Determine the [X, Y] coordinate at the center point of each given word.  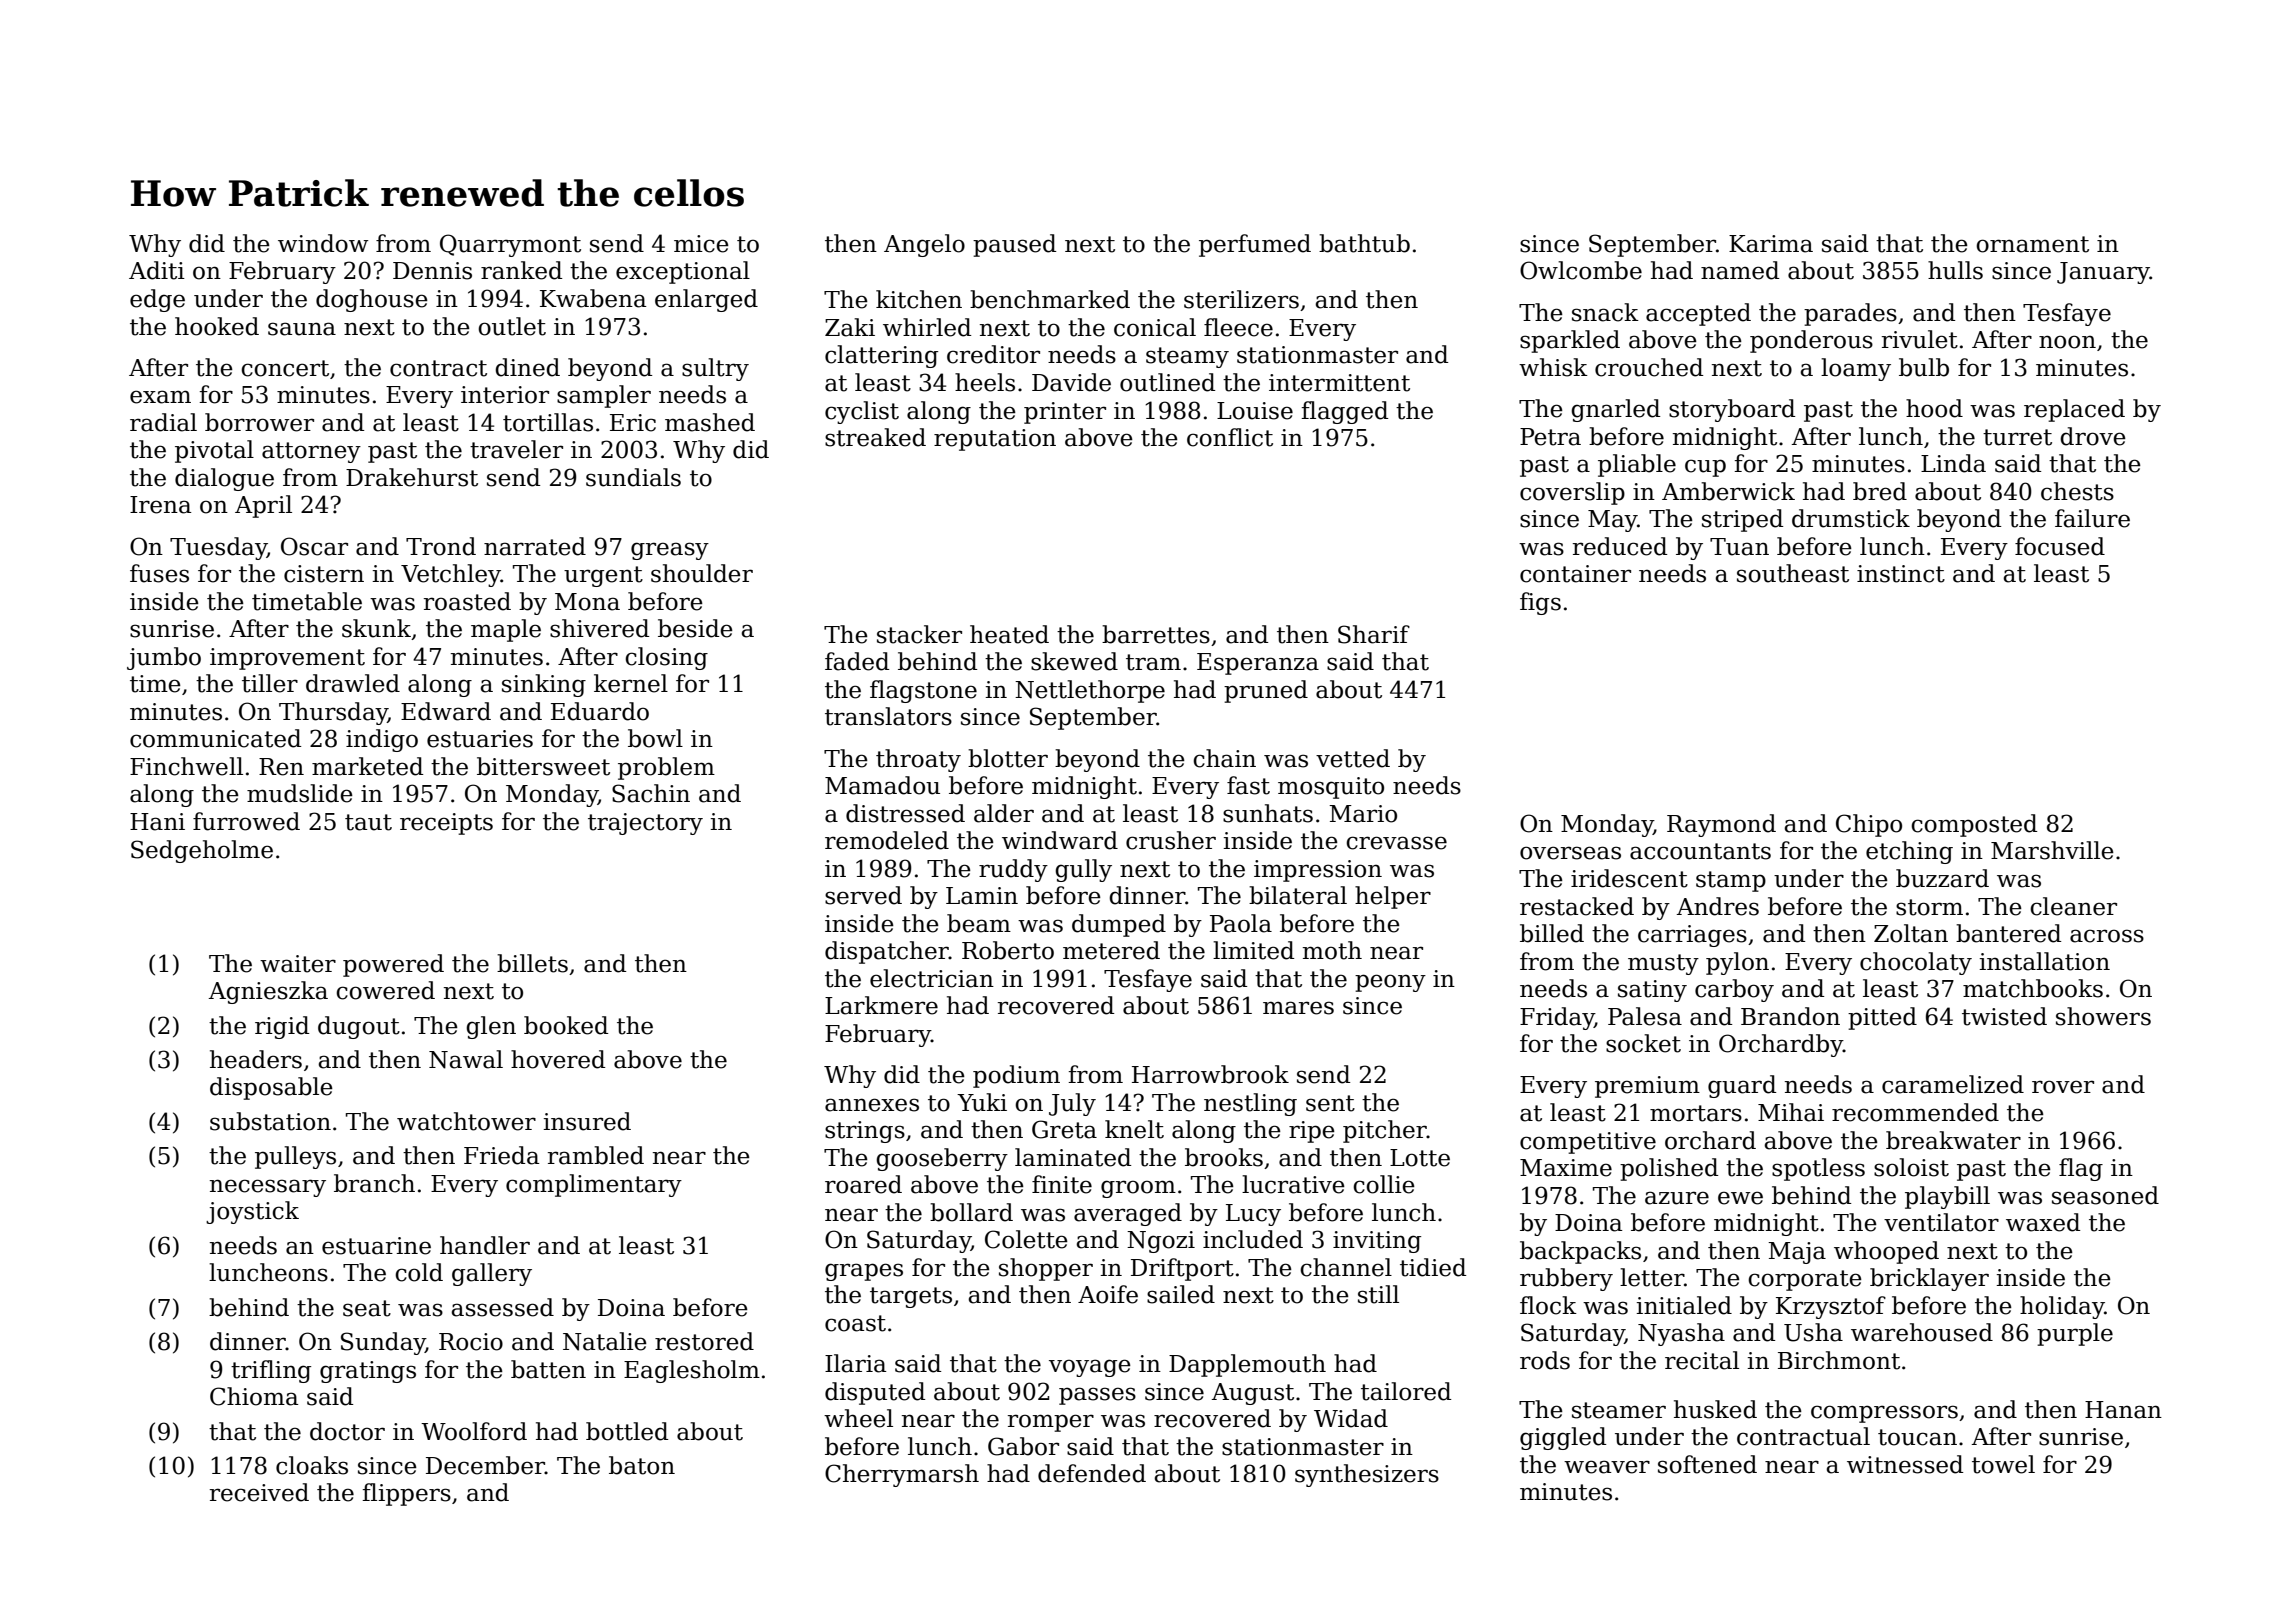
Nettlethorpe [1090, 691]
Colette [1026, 1239]
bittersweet [543, 766]
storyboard [1732, 410]
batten [548, 1369]
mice [701, 244]
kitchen [919, 299]
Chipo [1869, 825]
